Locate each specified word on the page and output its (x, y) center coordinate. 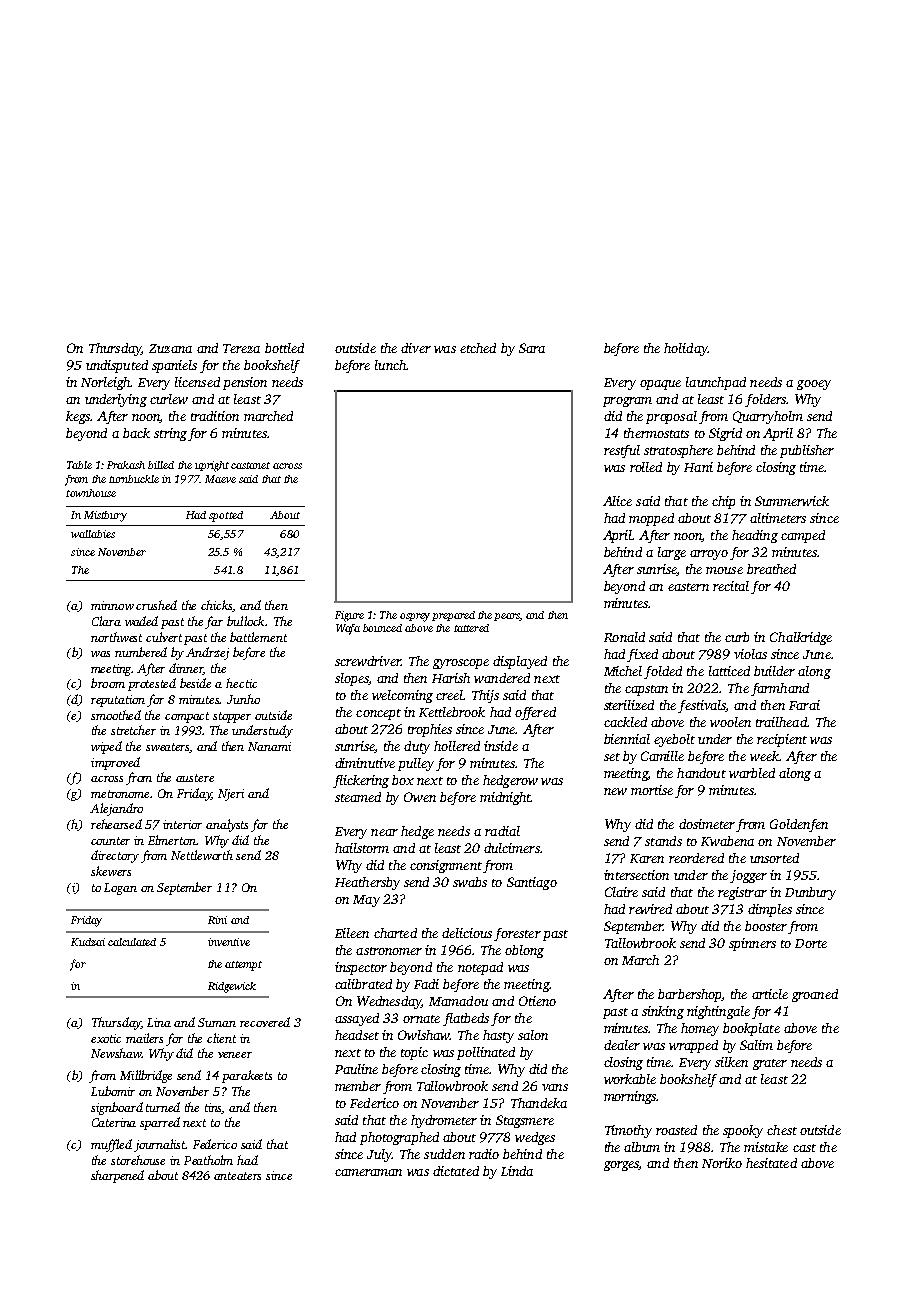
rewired (650, 909)
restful (622, 451)
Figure (349, 616)
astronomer (389, 951)
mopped (651, 519)
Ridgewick (232, 987)
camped (803, 536)
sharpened (117, 1176)
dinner (186, 669)
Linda (517, 1171)
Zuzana (170, 348)
